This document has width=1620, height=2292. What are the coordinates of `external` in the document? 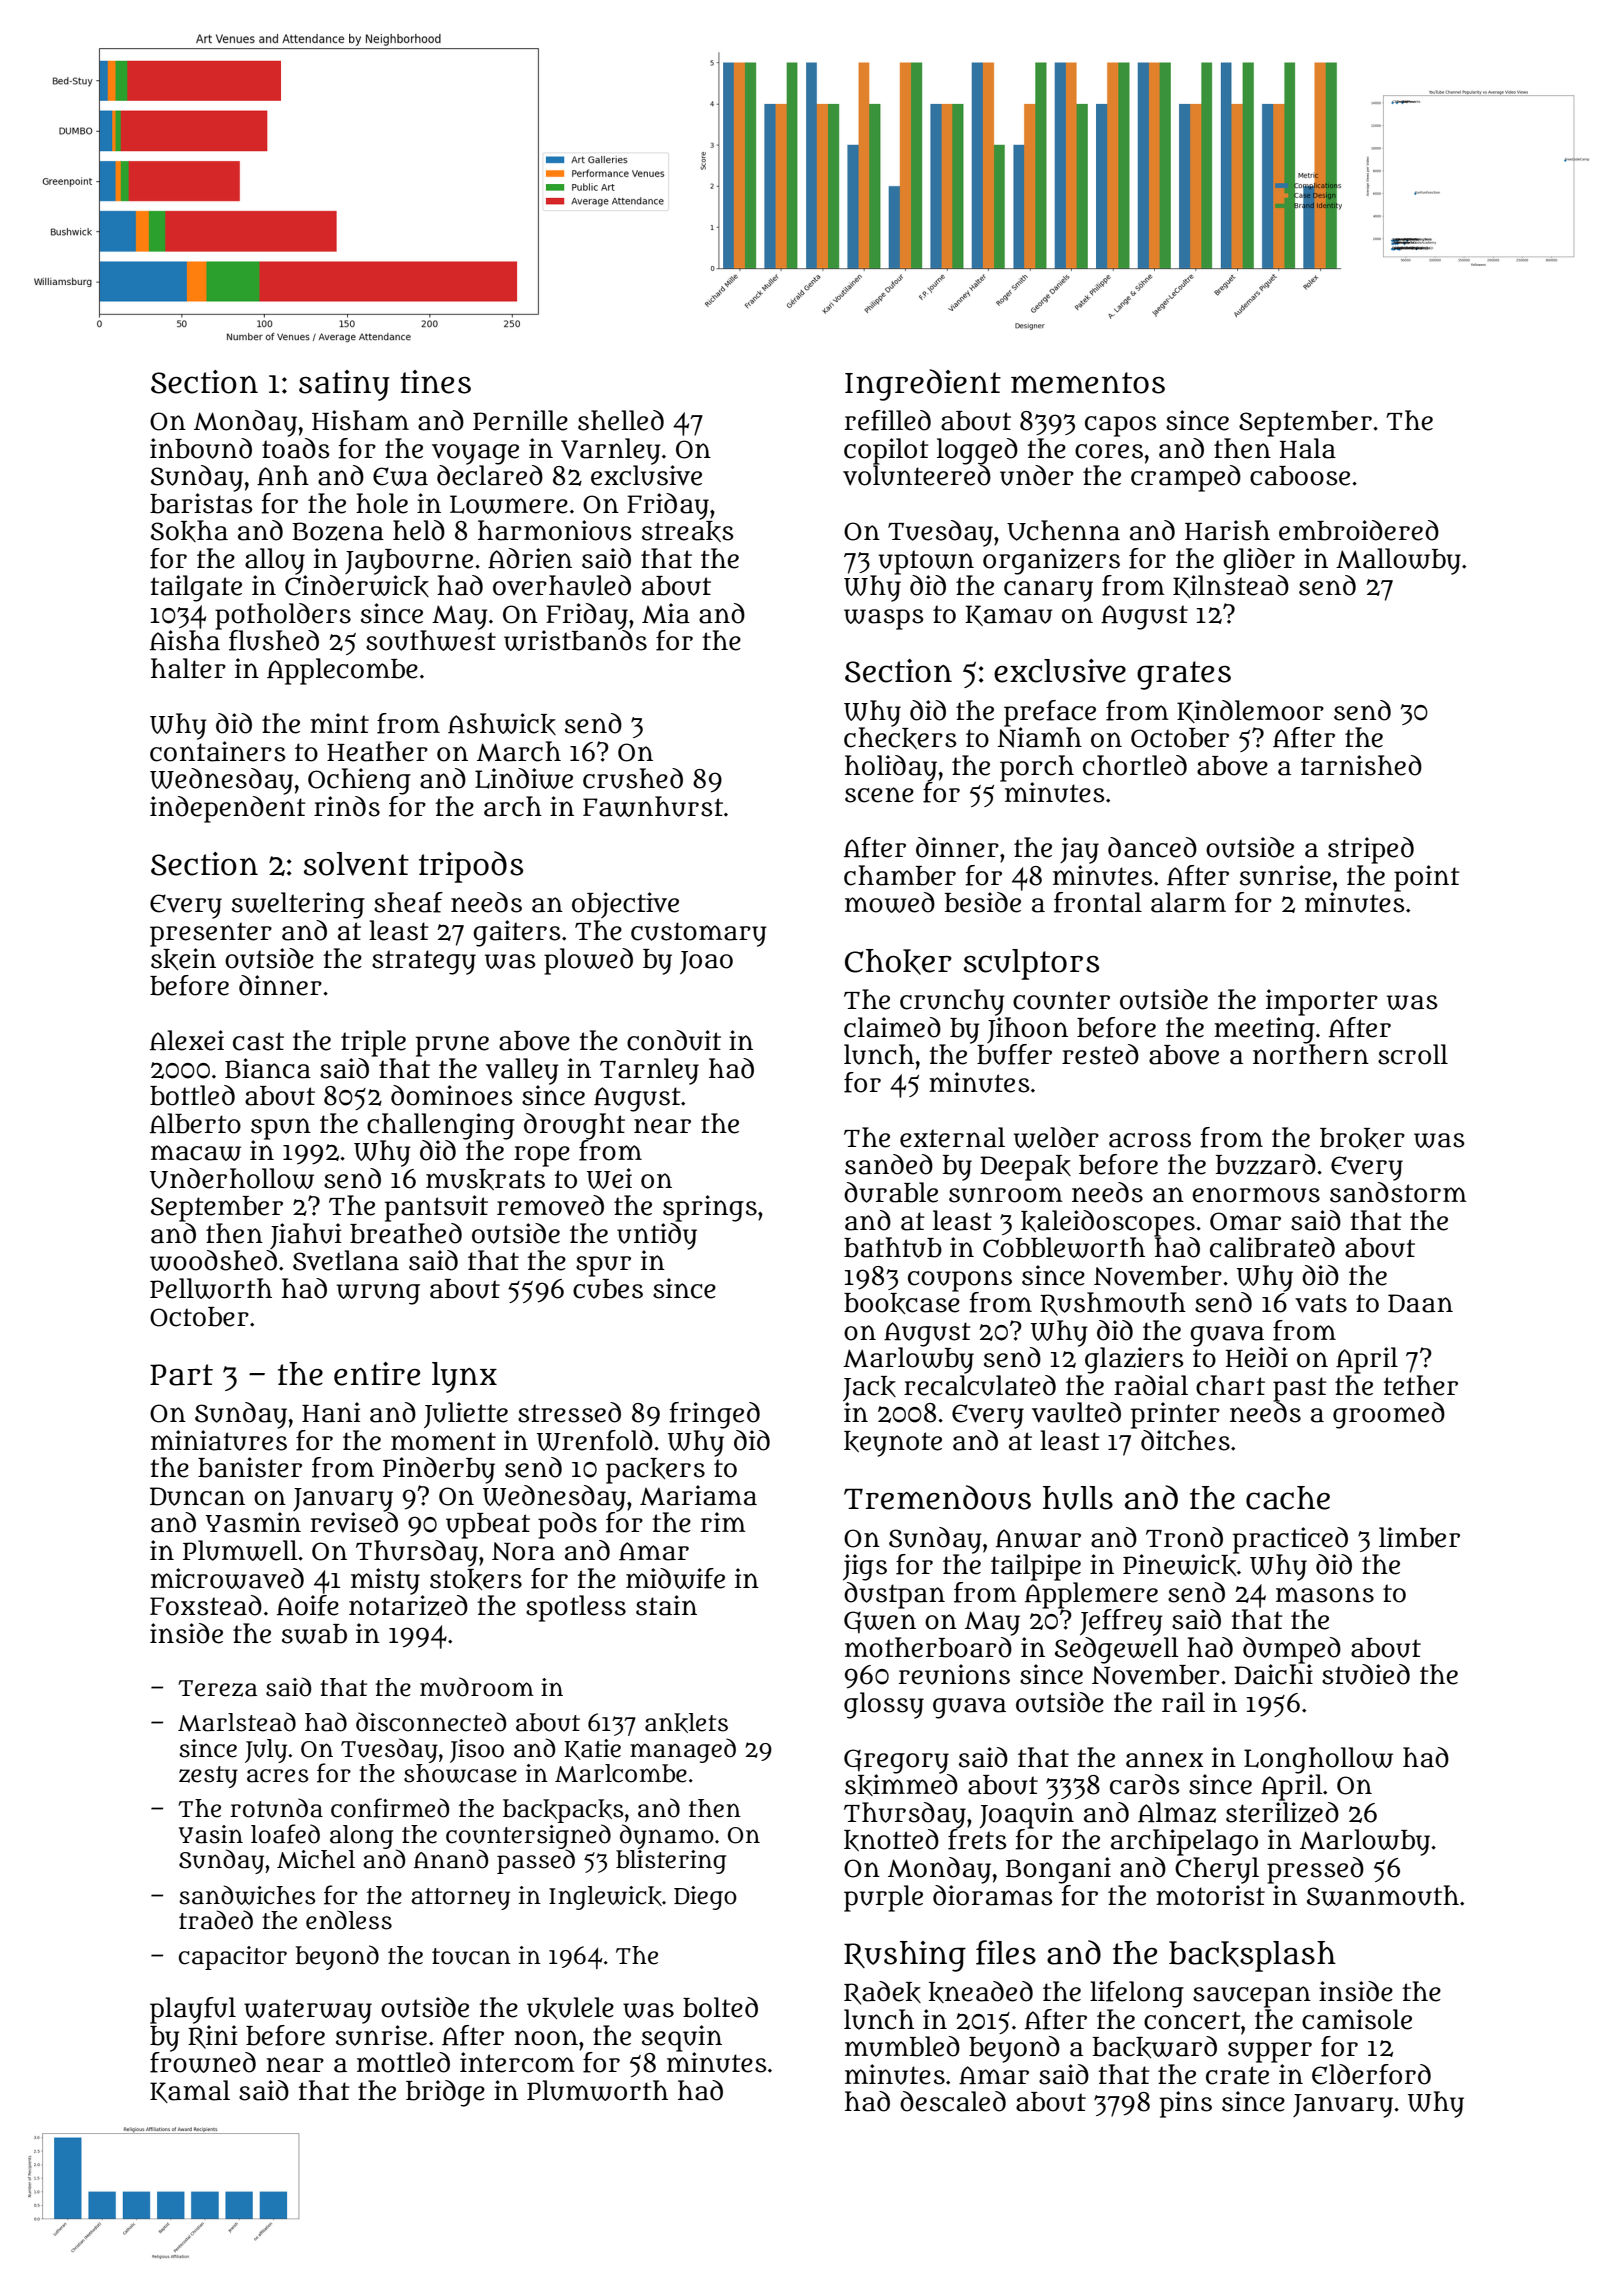 It's located at (952, 1137).
